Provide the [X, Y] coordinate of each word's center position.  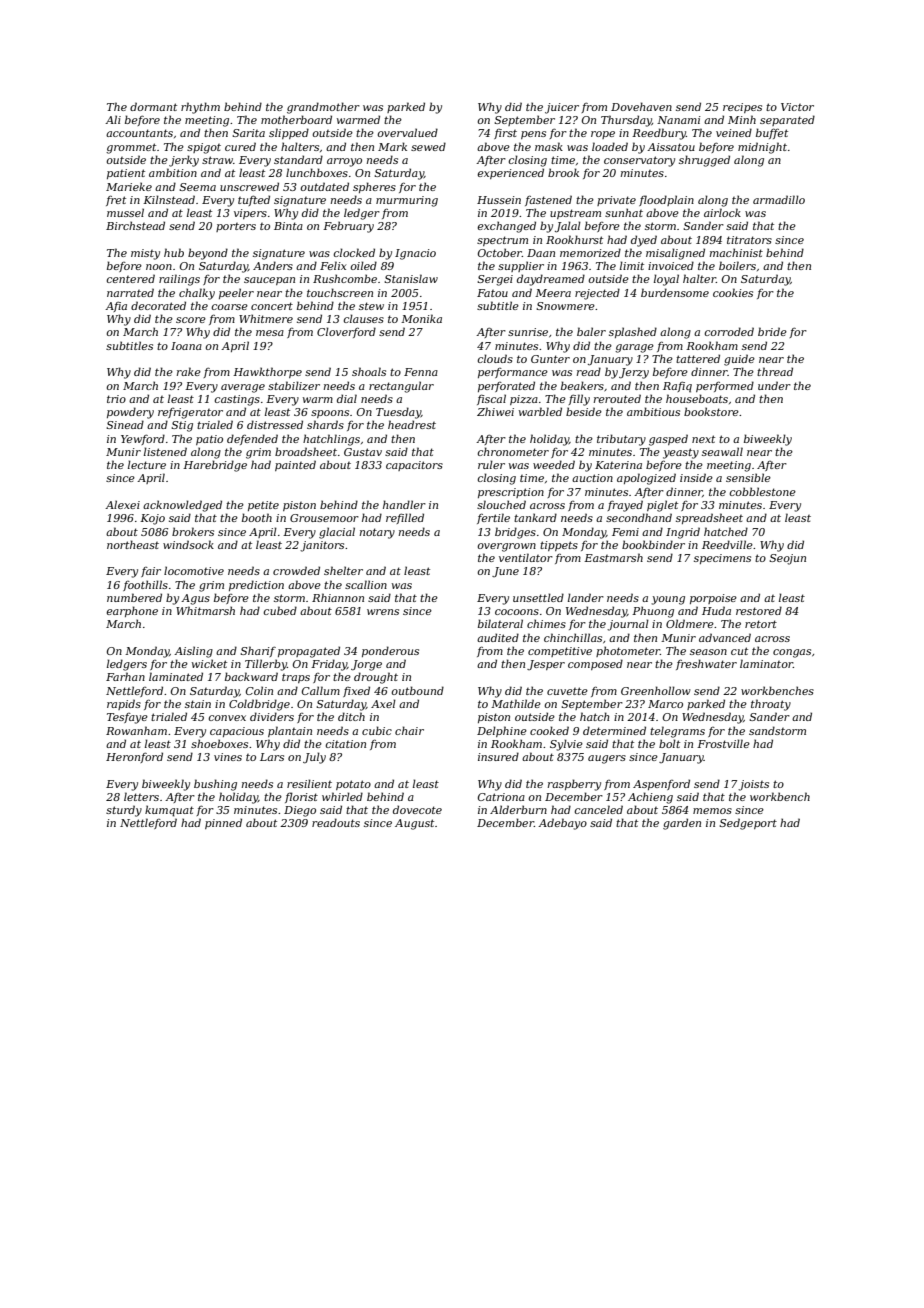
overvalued [407, 132]
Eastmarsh [613, 557]
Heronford [134, 757]
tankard [535, 517]
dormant [153, 106]
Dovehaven [641, 106]
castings [237, 400]
